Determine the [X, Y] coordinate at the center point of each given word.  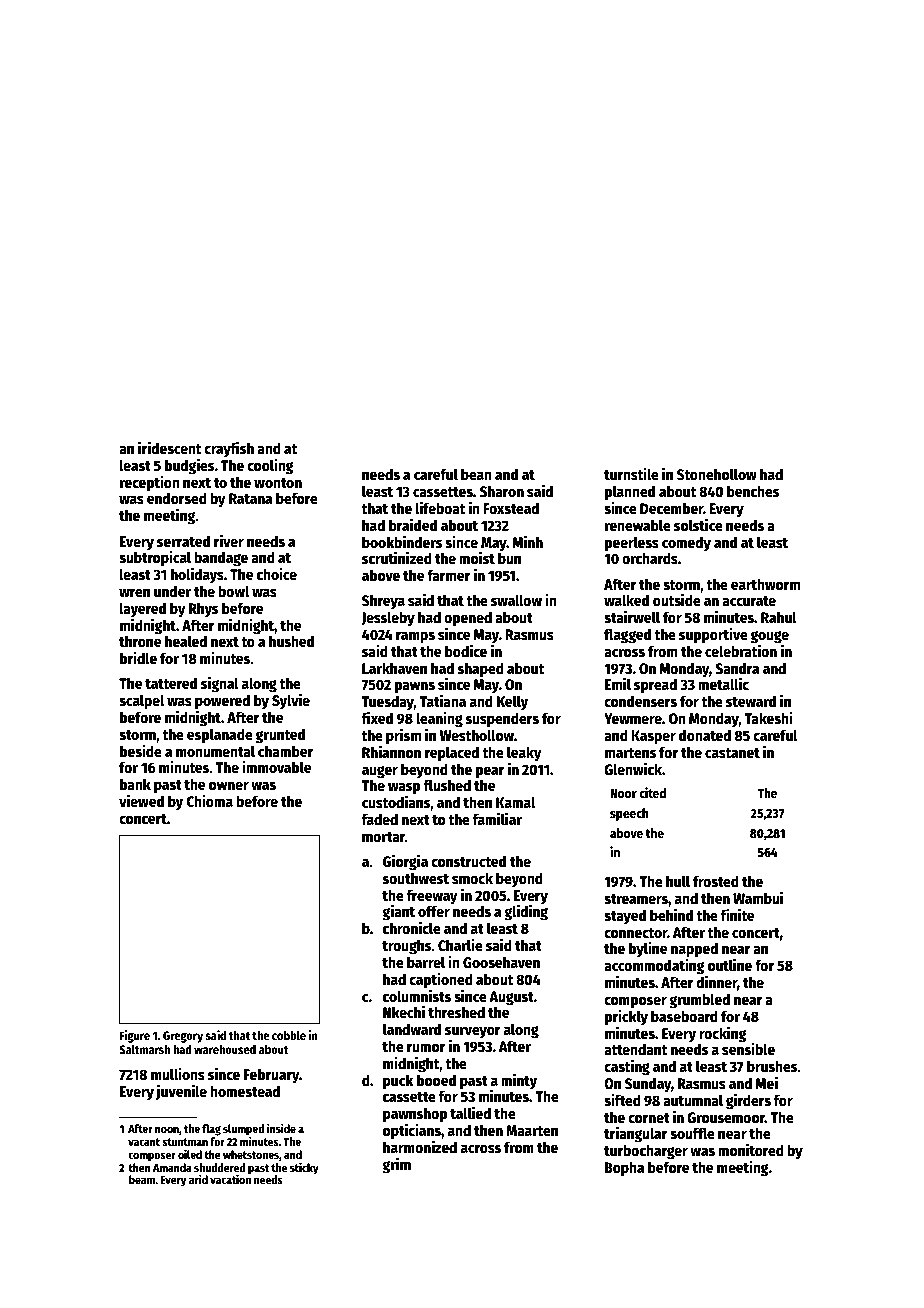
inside [281, 1128]
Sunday [648, 1085]
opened [468, 619]
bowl [233, 591]
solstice [698, 524]
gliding [526, 913]
